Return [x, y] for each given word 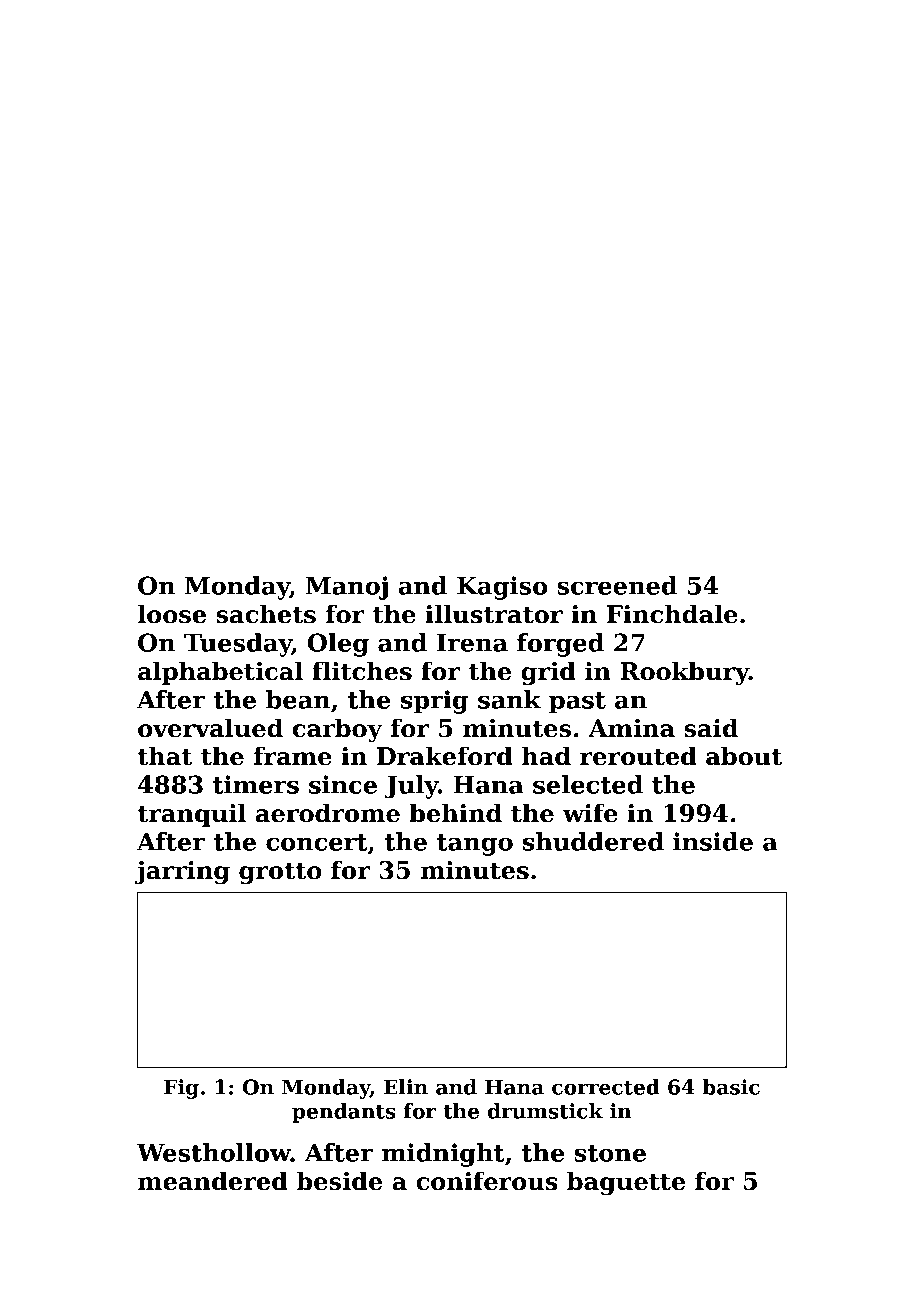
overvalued [210, 728]
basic [731, 1087]
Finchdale [672, 614]
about [744, 756]
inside [713, 841]
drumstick [545, 1111]
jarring [182, 873]
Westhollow [214, 1152]
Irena [472, 643]
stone [610, 1153]
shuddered [593, 841]
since [343, 784]
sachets [266, 614]
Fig [181, 1089]
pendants [344, 1113]
